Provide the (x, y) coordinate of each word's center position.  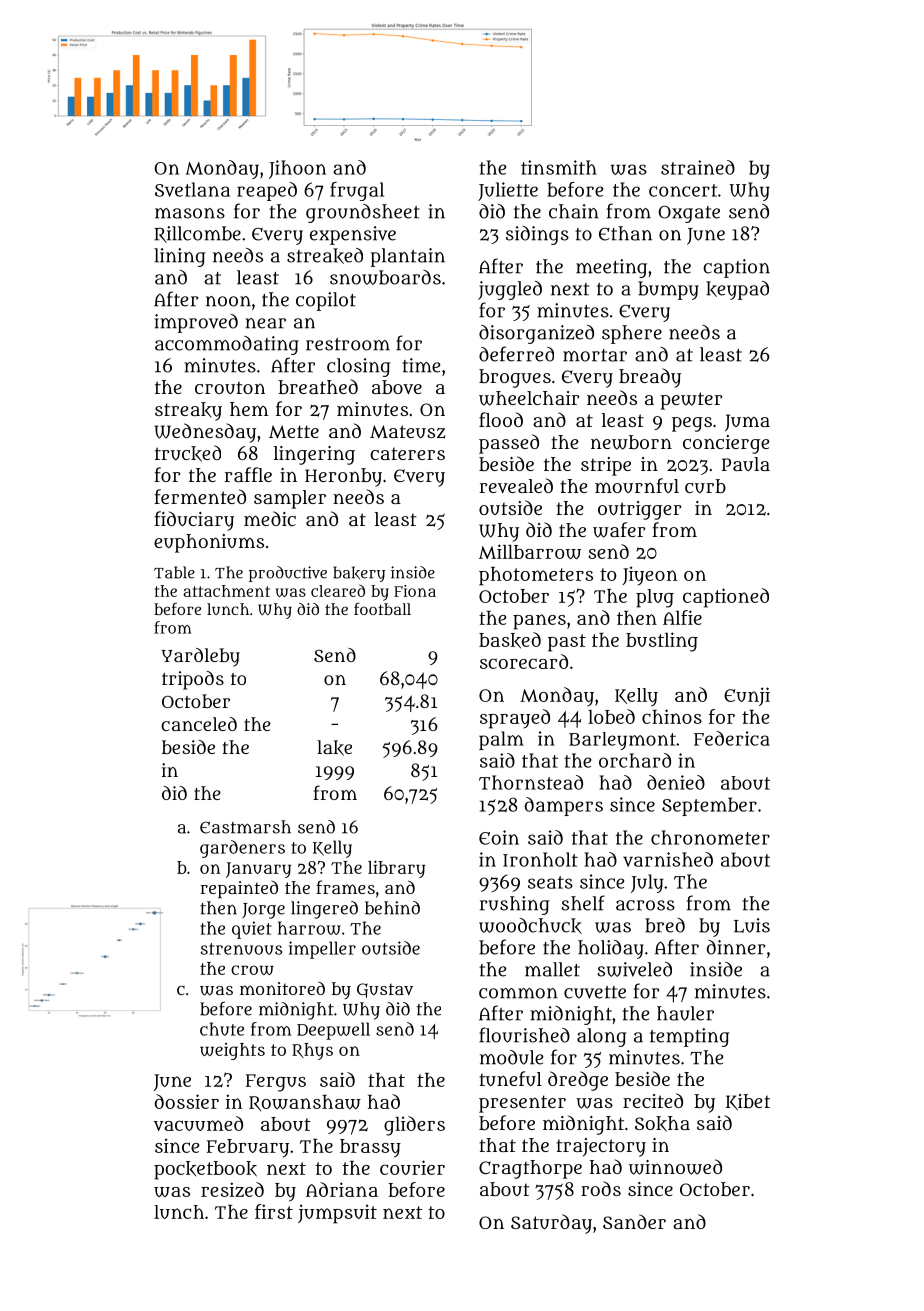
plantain (407, 257)
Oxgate (689, 214)
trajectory (601, 1147)
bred (665, 925)
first (274, 1211)
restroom (348, 344)
